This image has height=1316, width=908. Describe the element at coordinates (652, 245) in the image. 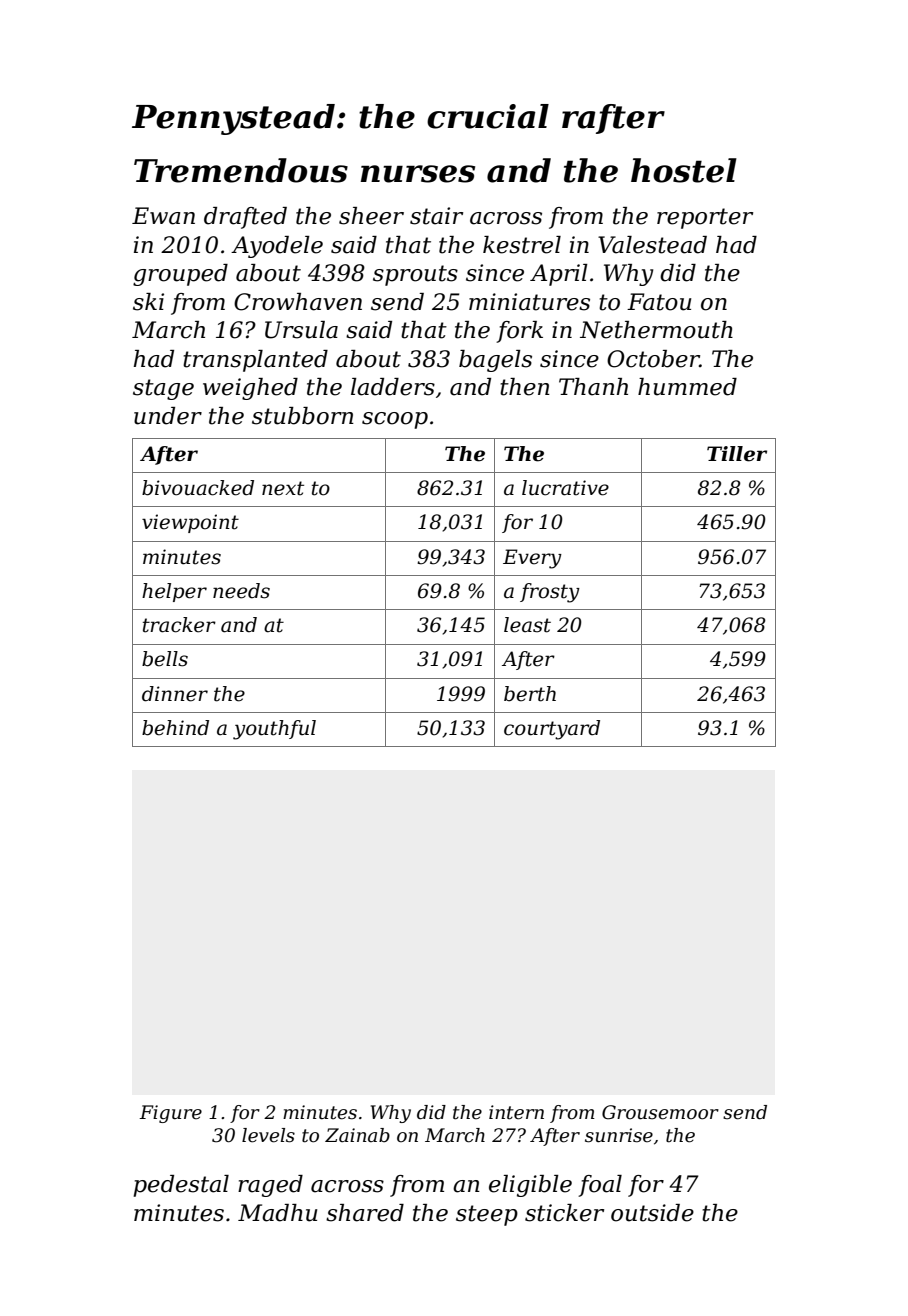

I see `Valestead` at that location.
